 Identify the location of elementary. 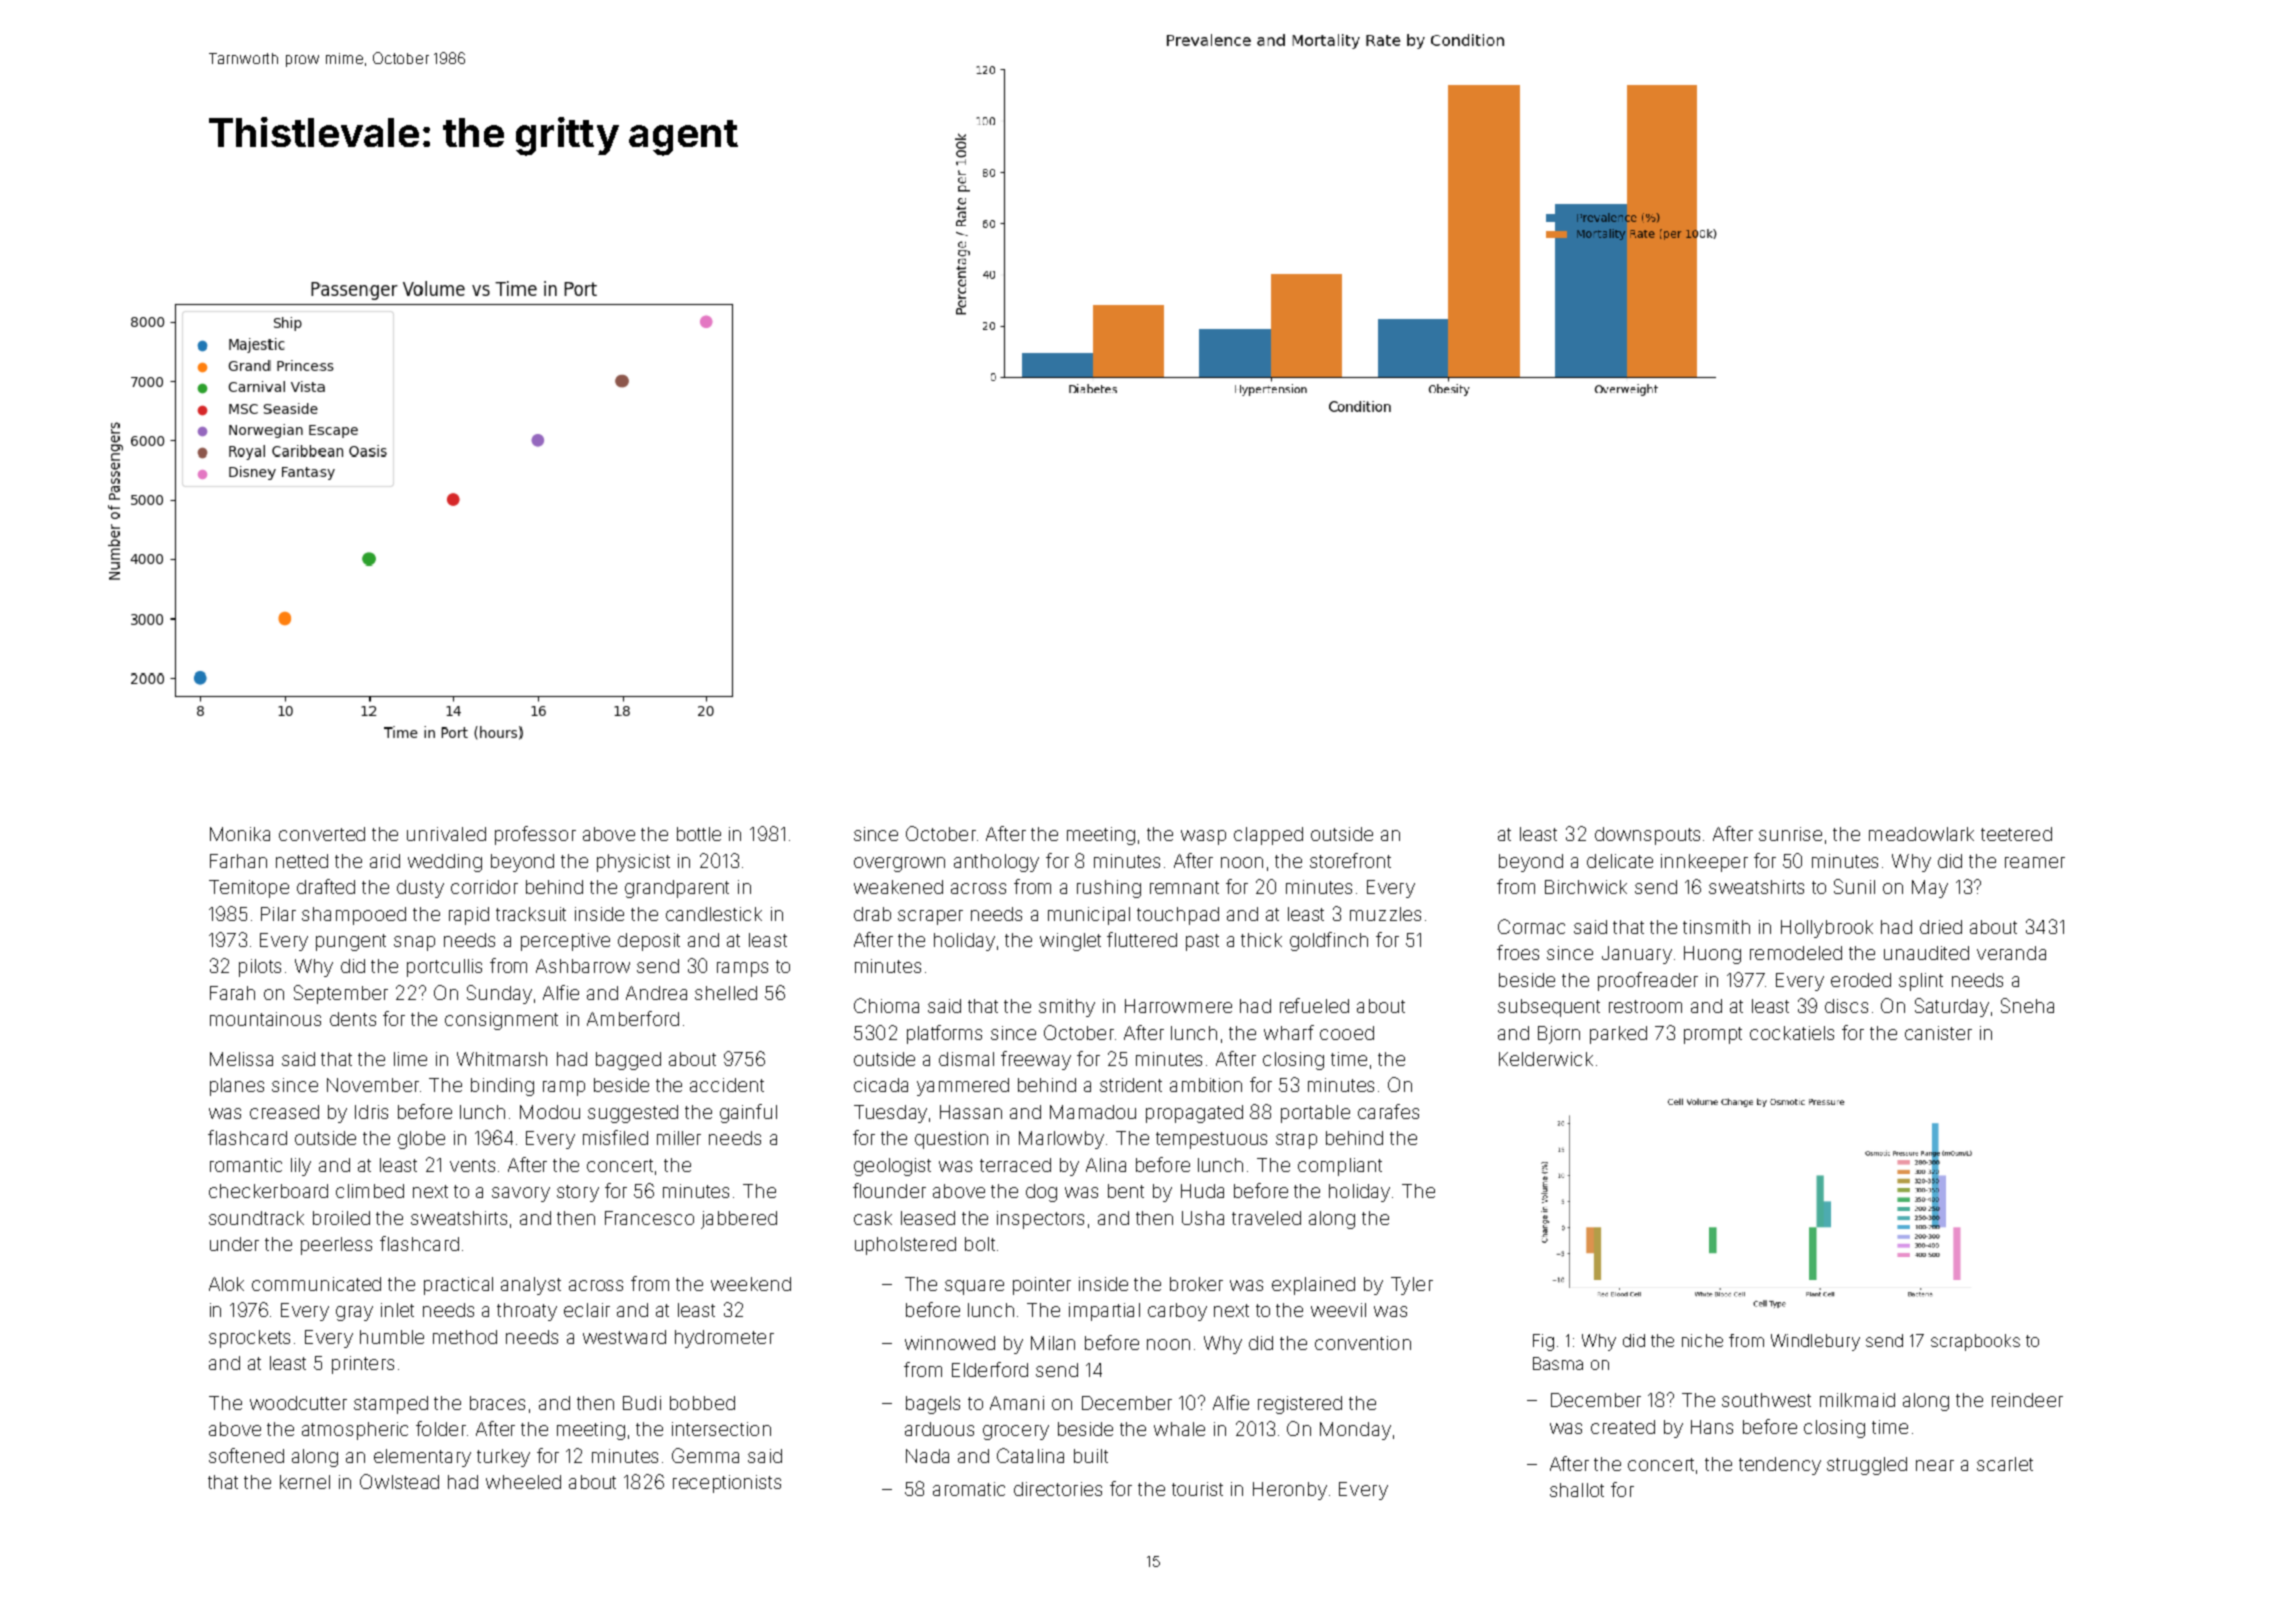
(422, 1458).
